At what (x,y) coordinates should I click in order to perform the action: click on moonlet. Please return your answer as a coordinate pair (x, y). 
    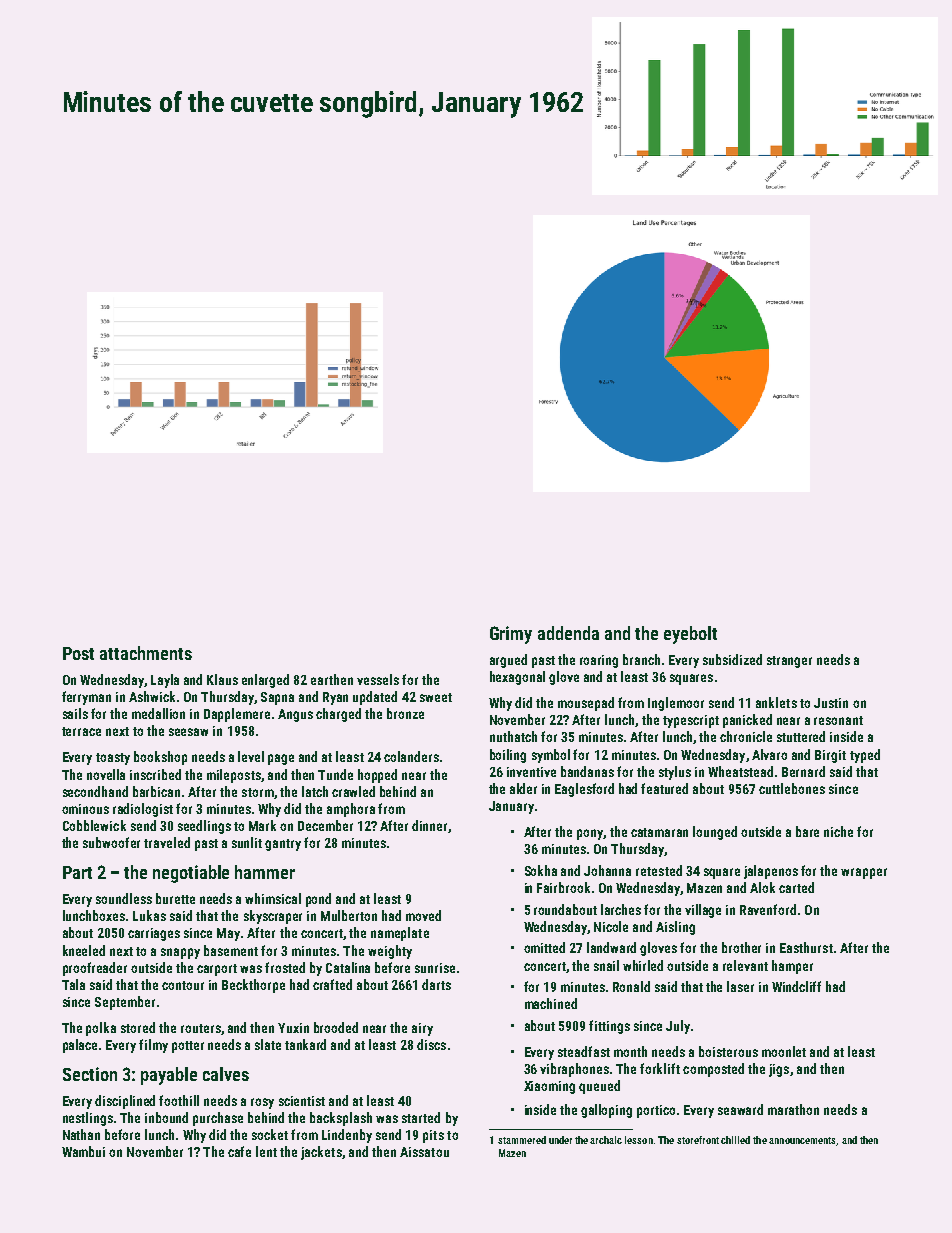
    Looking at the image, I should click on (784, 1051).
